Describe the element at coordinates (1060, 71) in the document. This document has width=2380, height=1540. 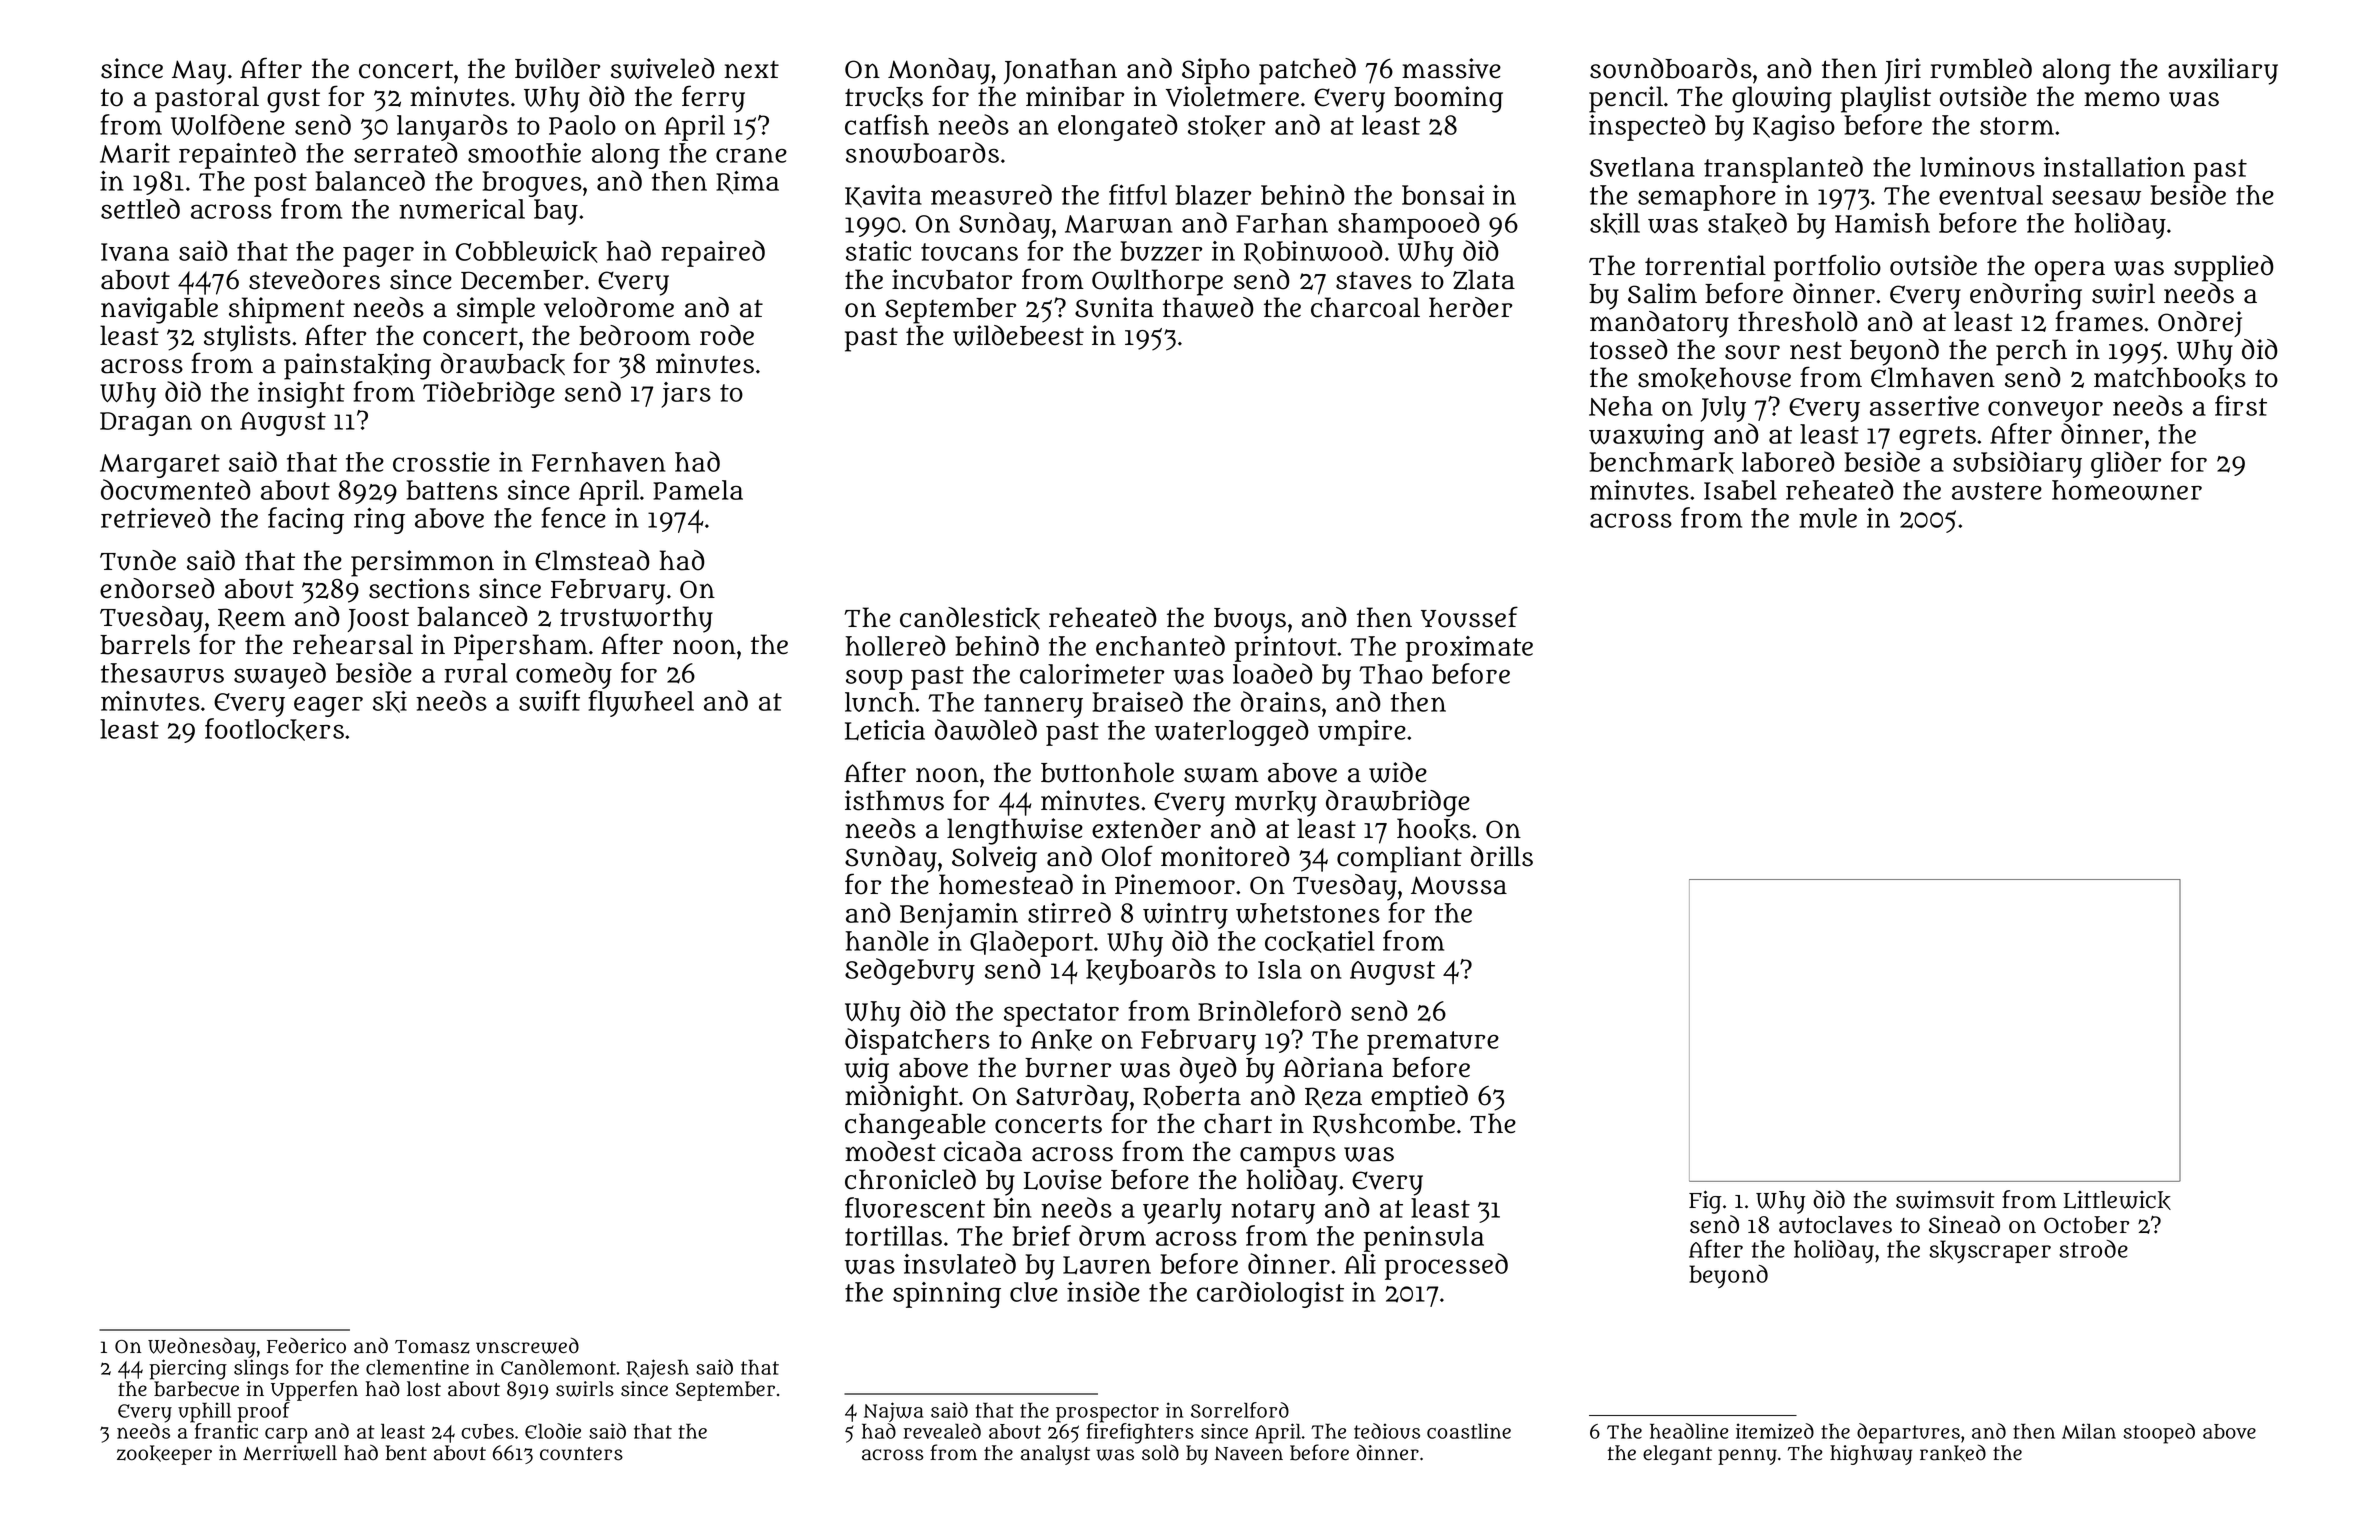
I see `Jonathan` at that location.
